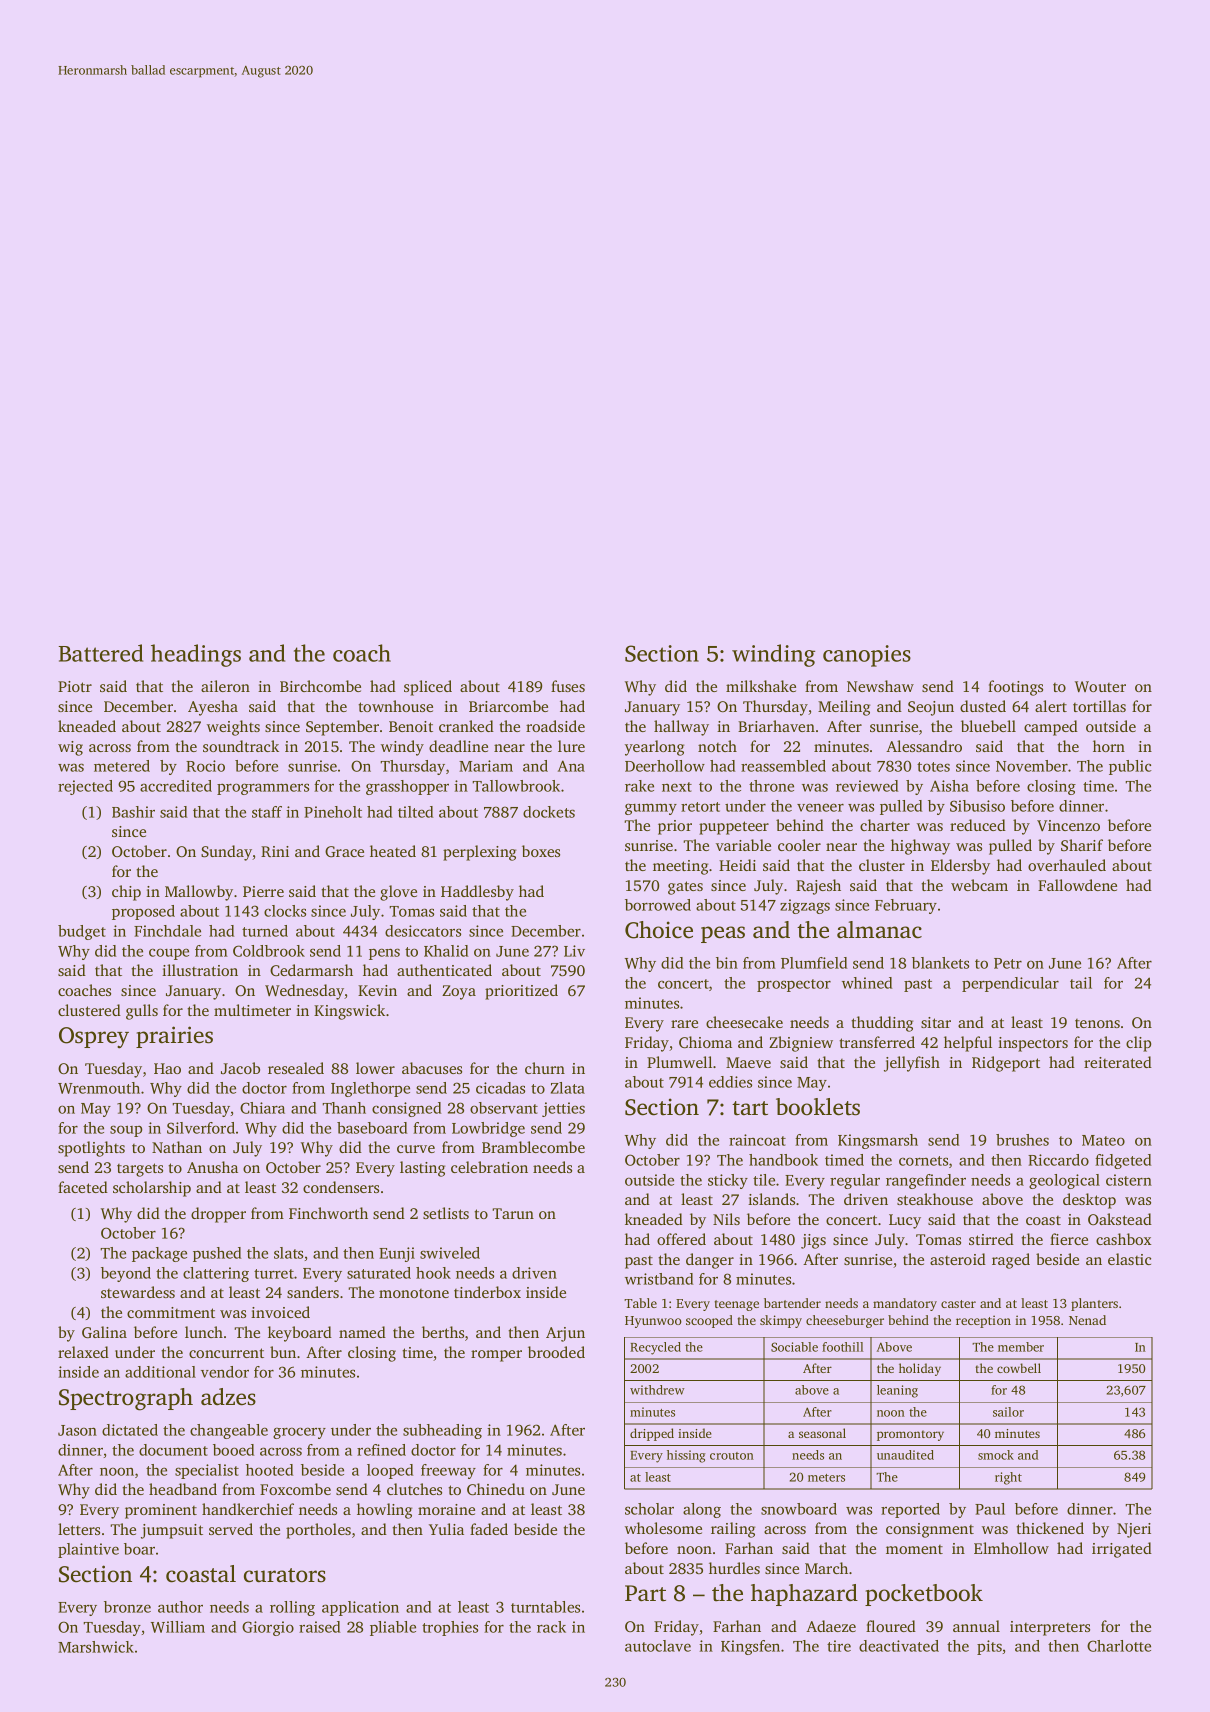 The height and width of the screenshot is (1712, 1210). What do you see at coordinates (545, 1068) in the screenshot?
I see `churn` at bounding box center [545, 1068].
